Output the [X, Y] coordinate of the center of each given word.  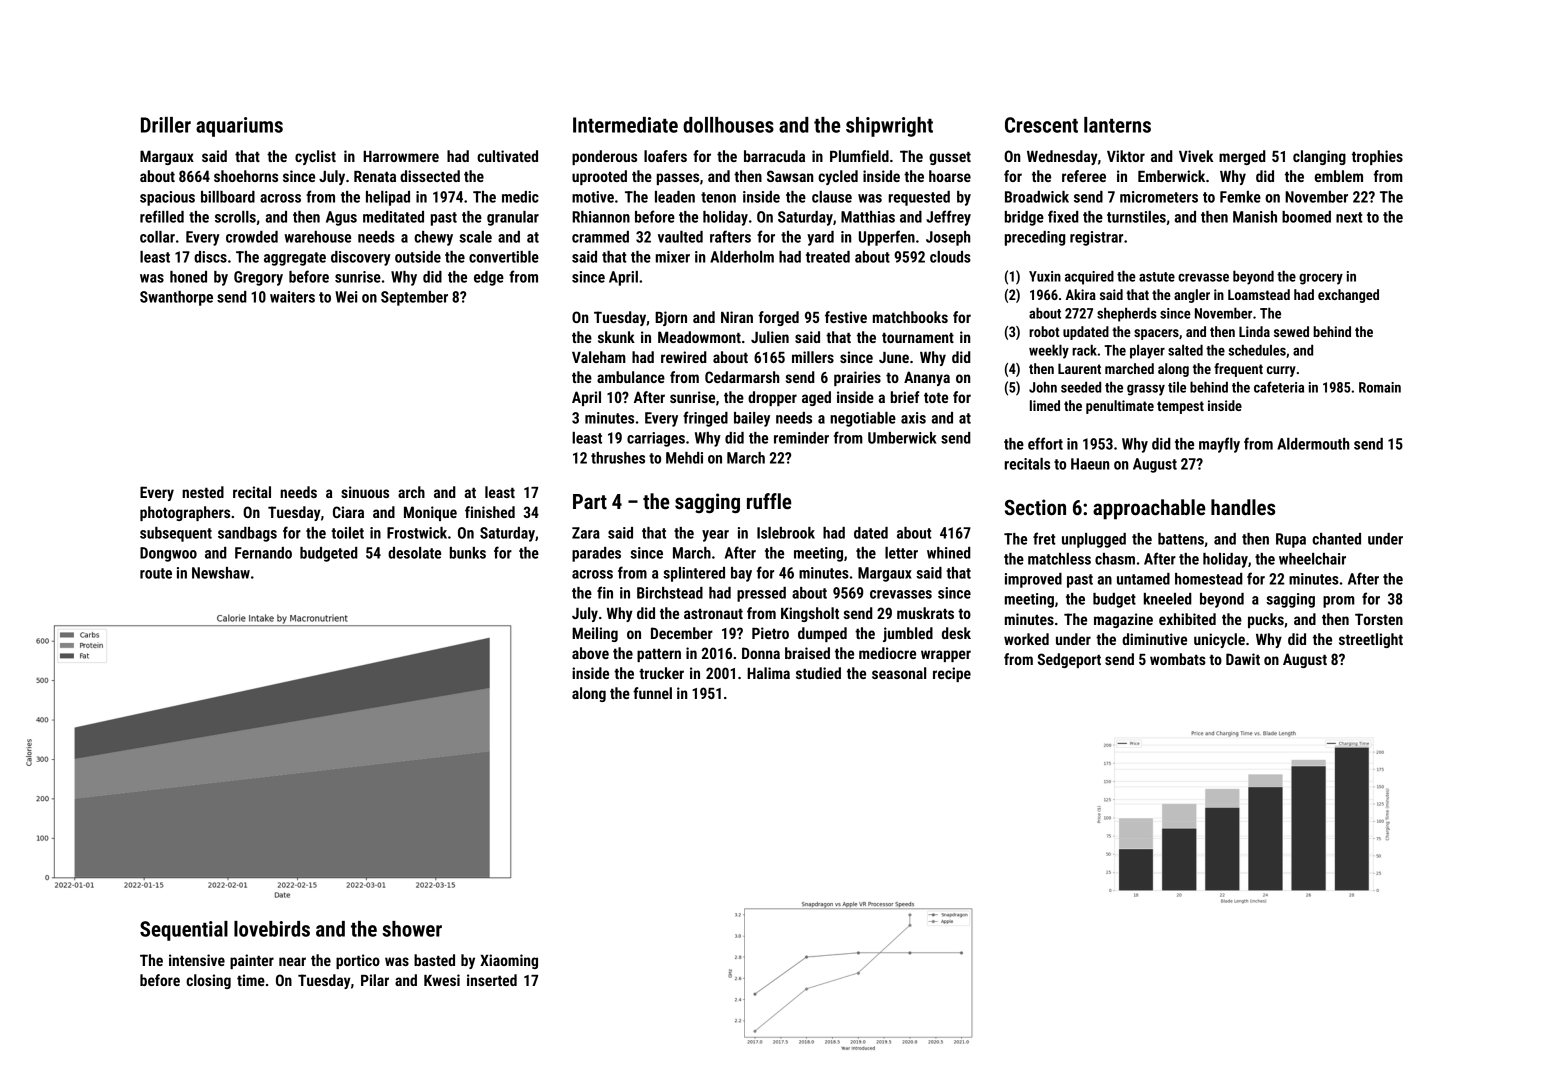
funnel [652, 693]
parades [596, 554]
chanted [1336, 539]
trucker [661, 673]
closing [208, 981]
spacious [167, 198]
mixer [673, 257]
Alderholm [742, 257]
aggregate [295, 259]
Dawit [1243, 659]
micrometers [1159, 197]
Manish [1255, 217]
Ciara [348, 512]
